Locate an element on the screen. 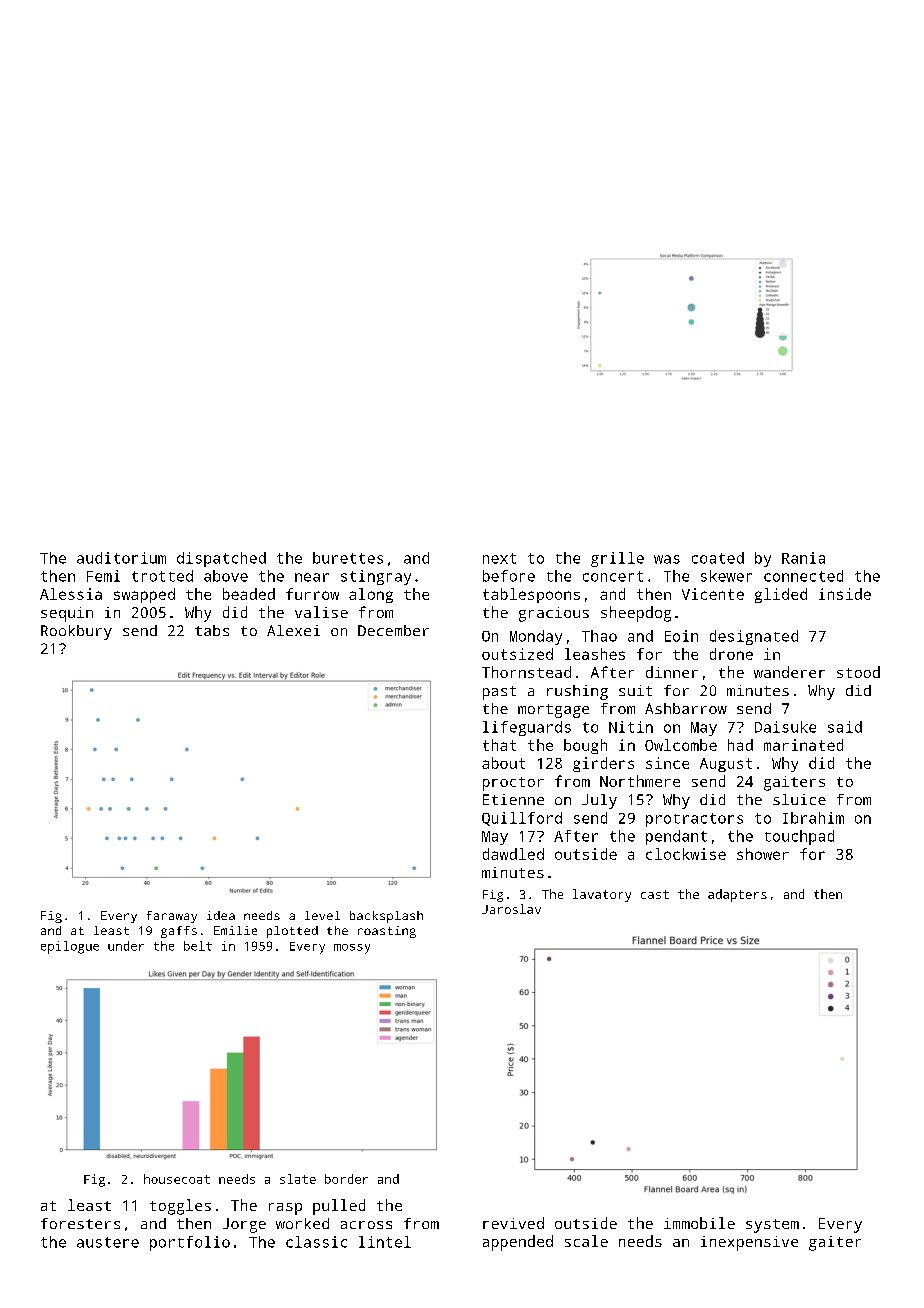 The image size is (924, 1308). border is located at coordinates (346, 1179).
